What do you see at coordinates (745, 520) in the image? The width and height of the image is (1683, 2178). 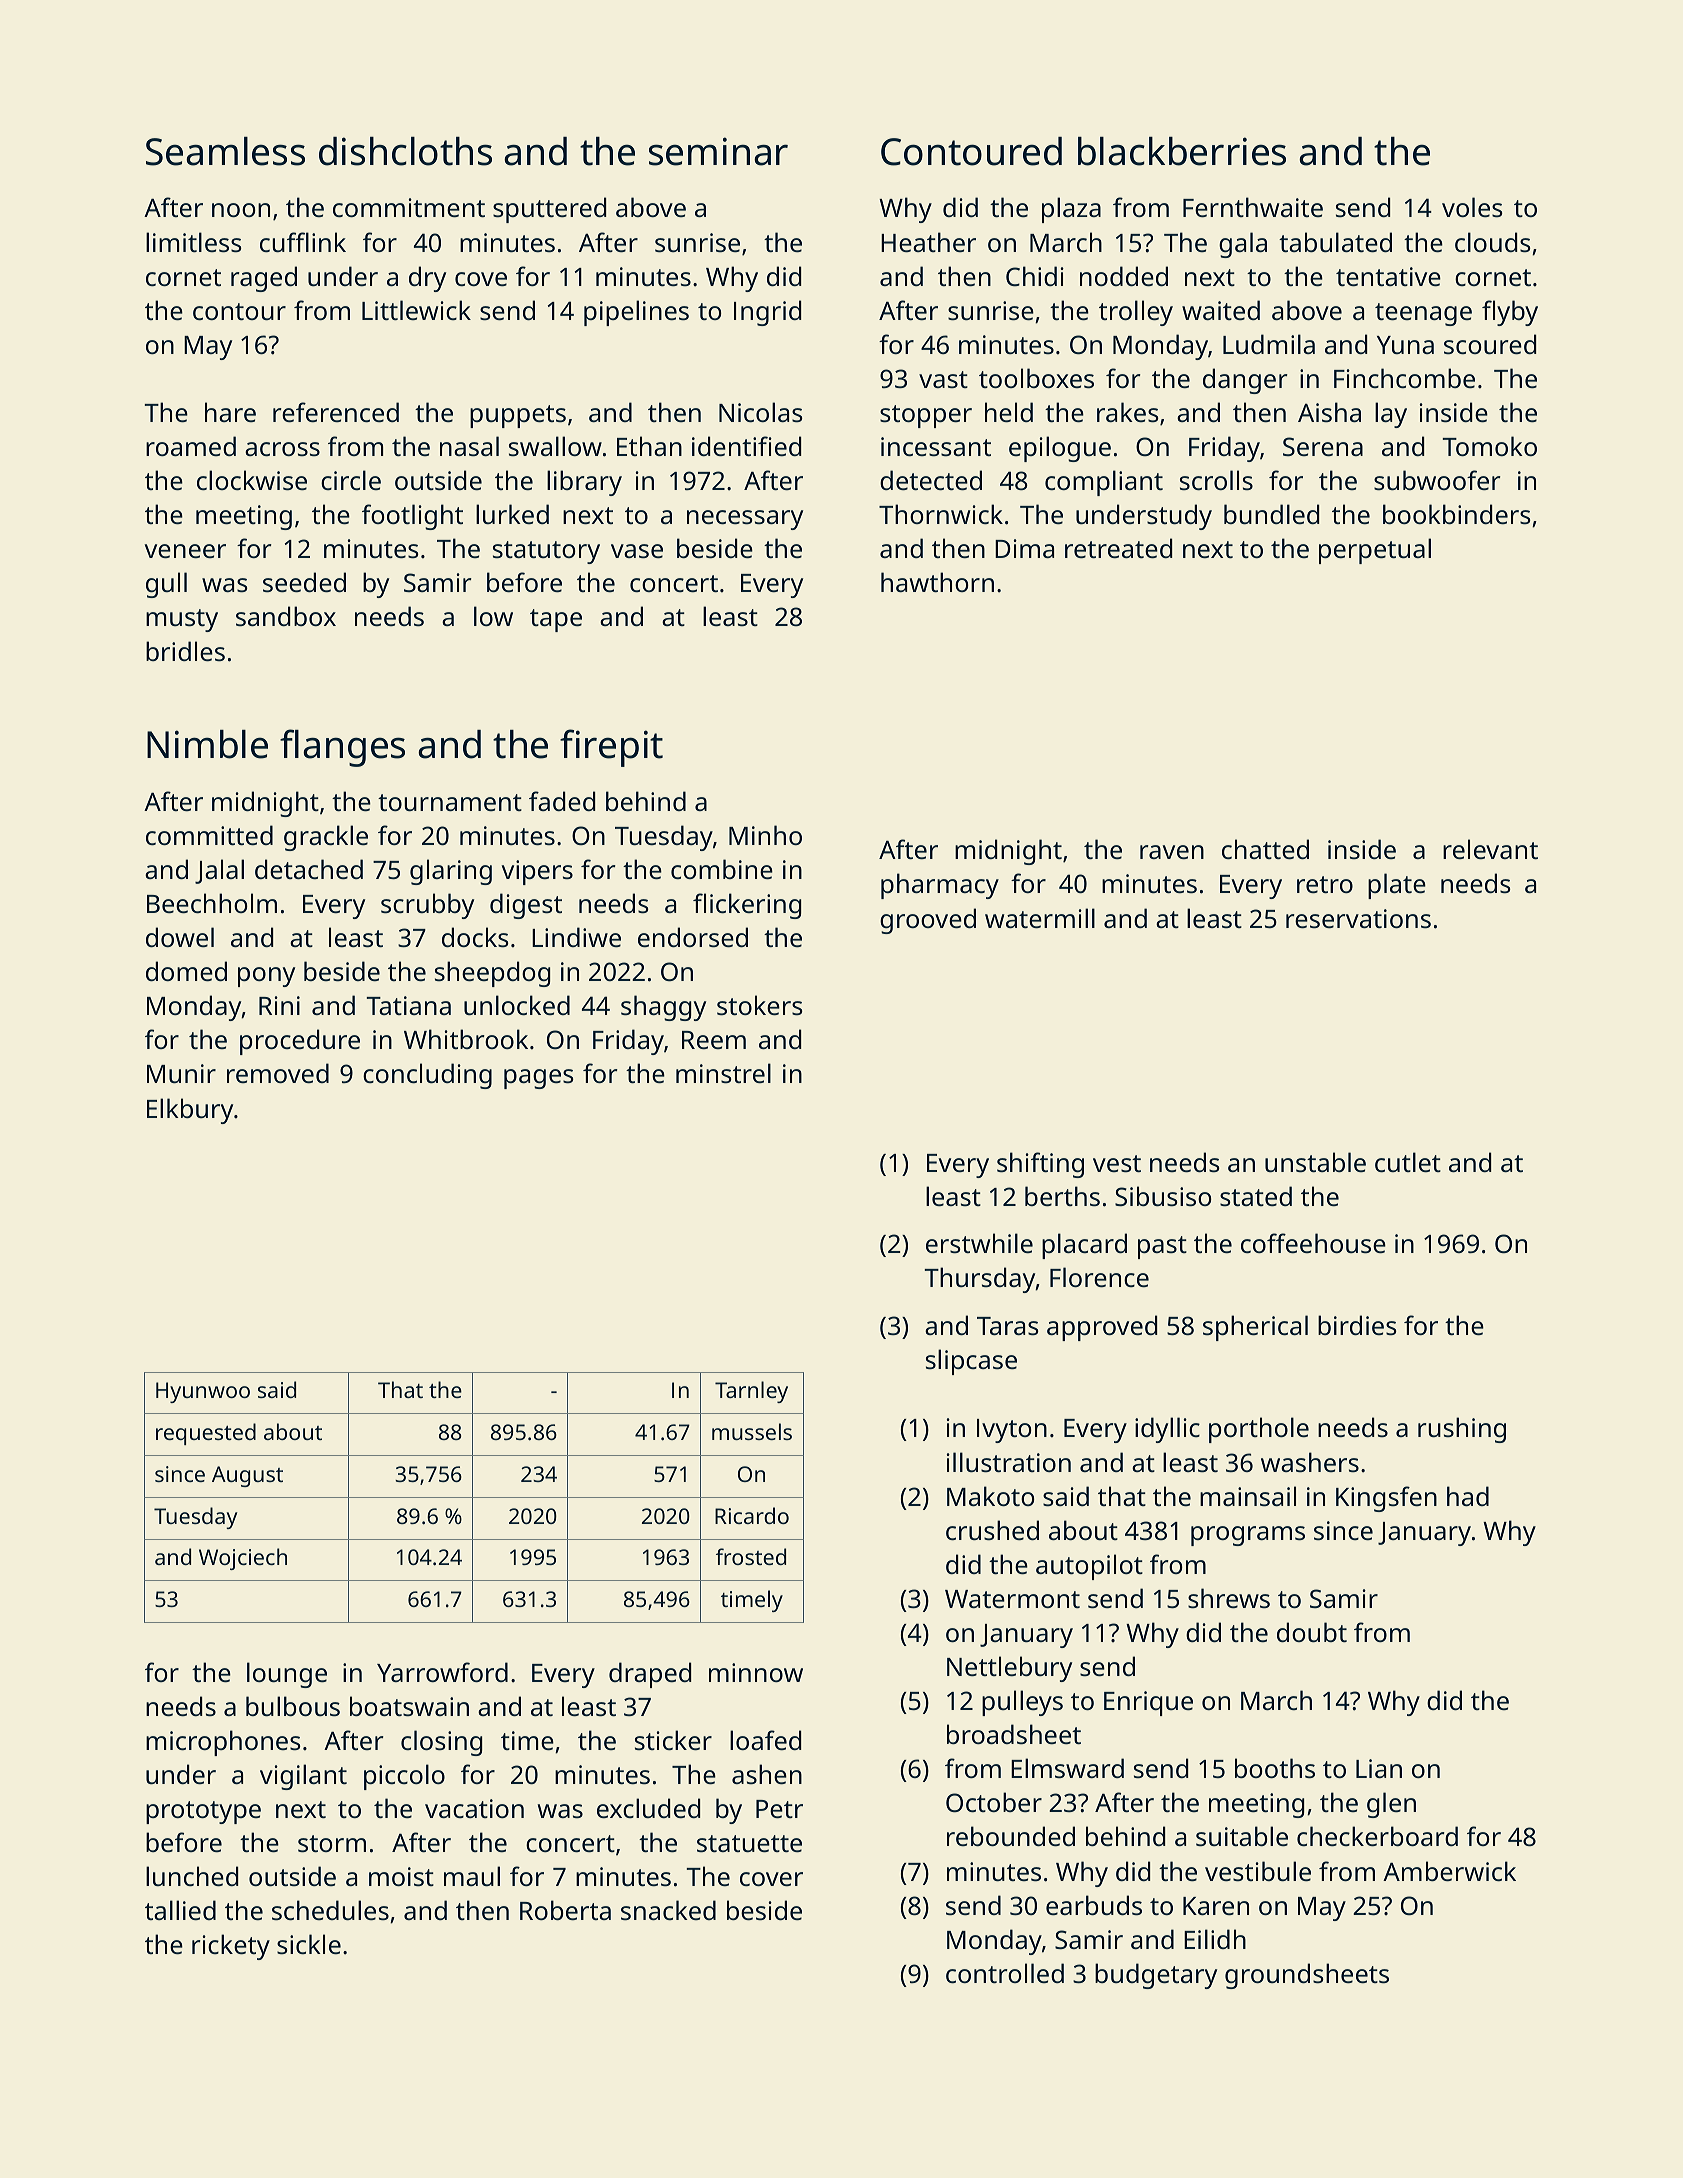 I see `necessary` at bounding box center [745, 520].
